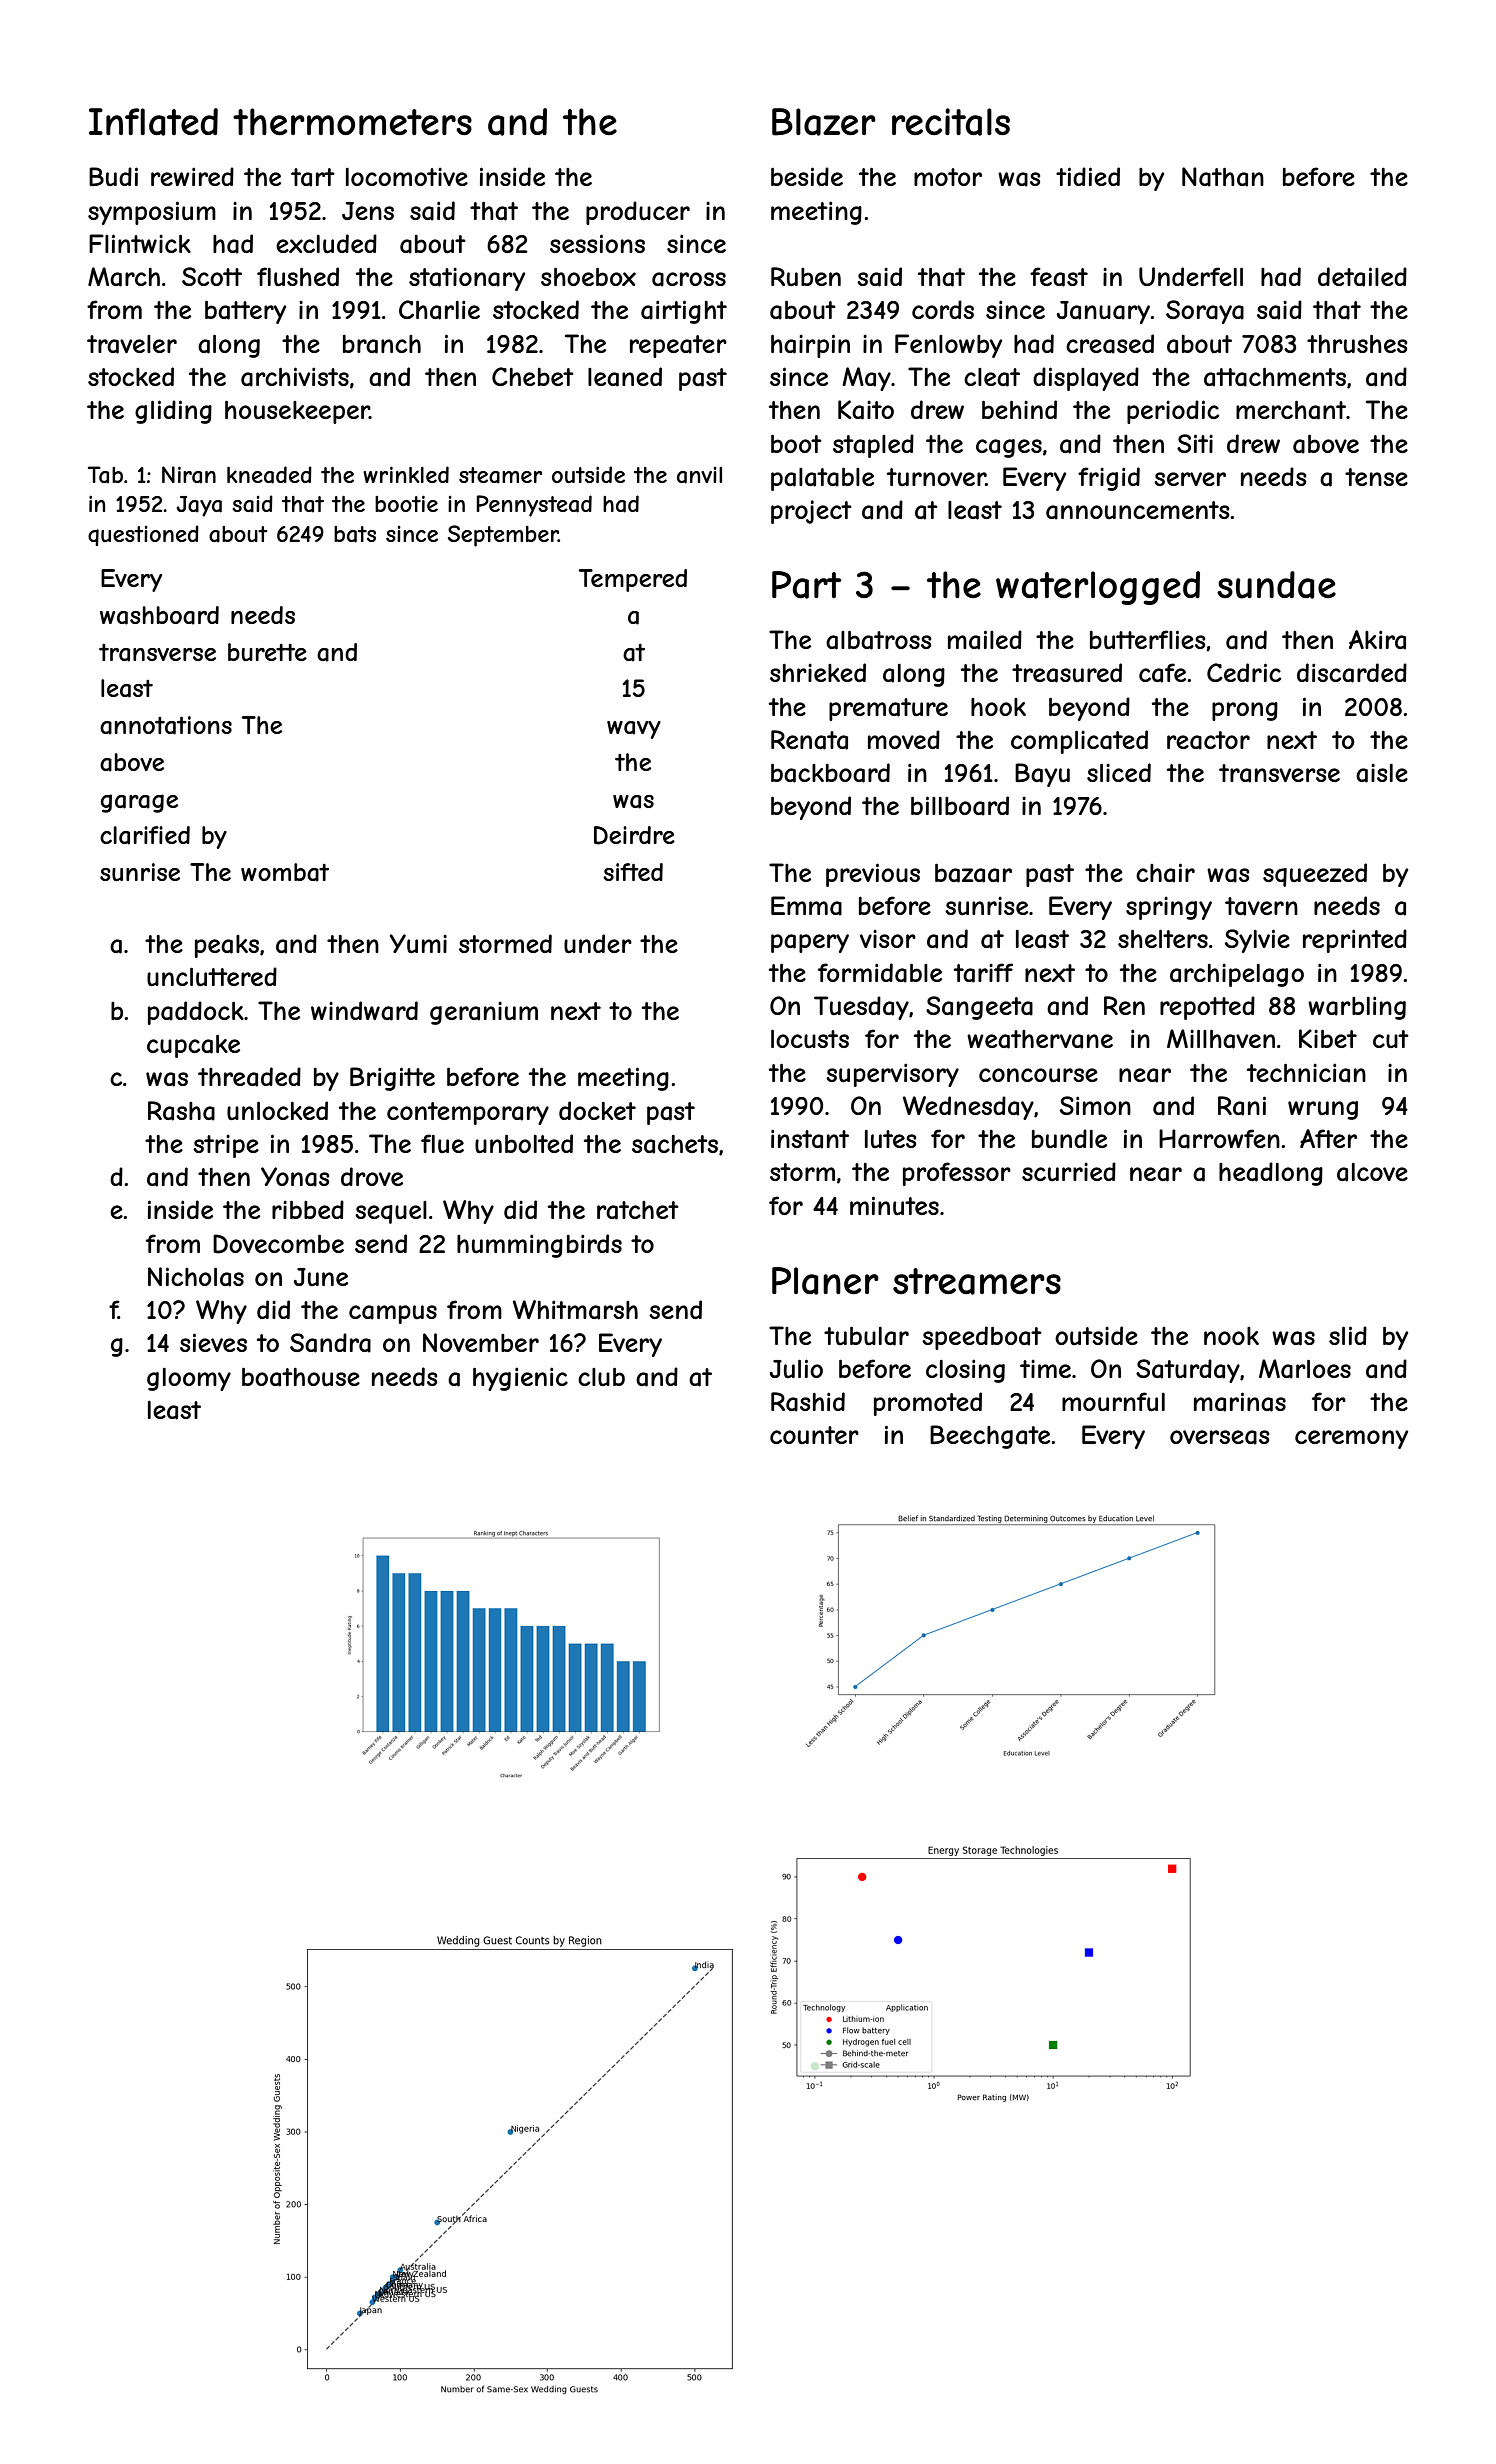 The height and width of the image is (2464, 1496). What do you see at coordinates (1110, 344) in the image?
I see `creased` at bounding box center [1110, 344].
